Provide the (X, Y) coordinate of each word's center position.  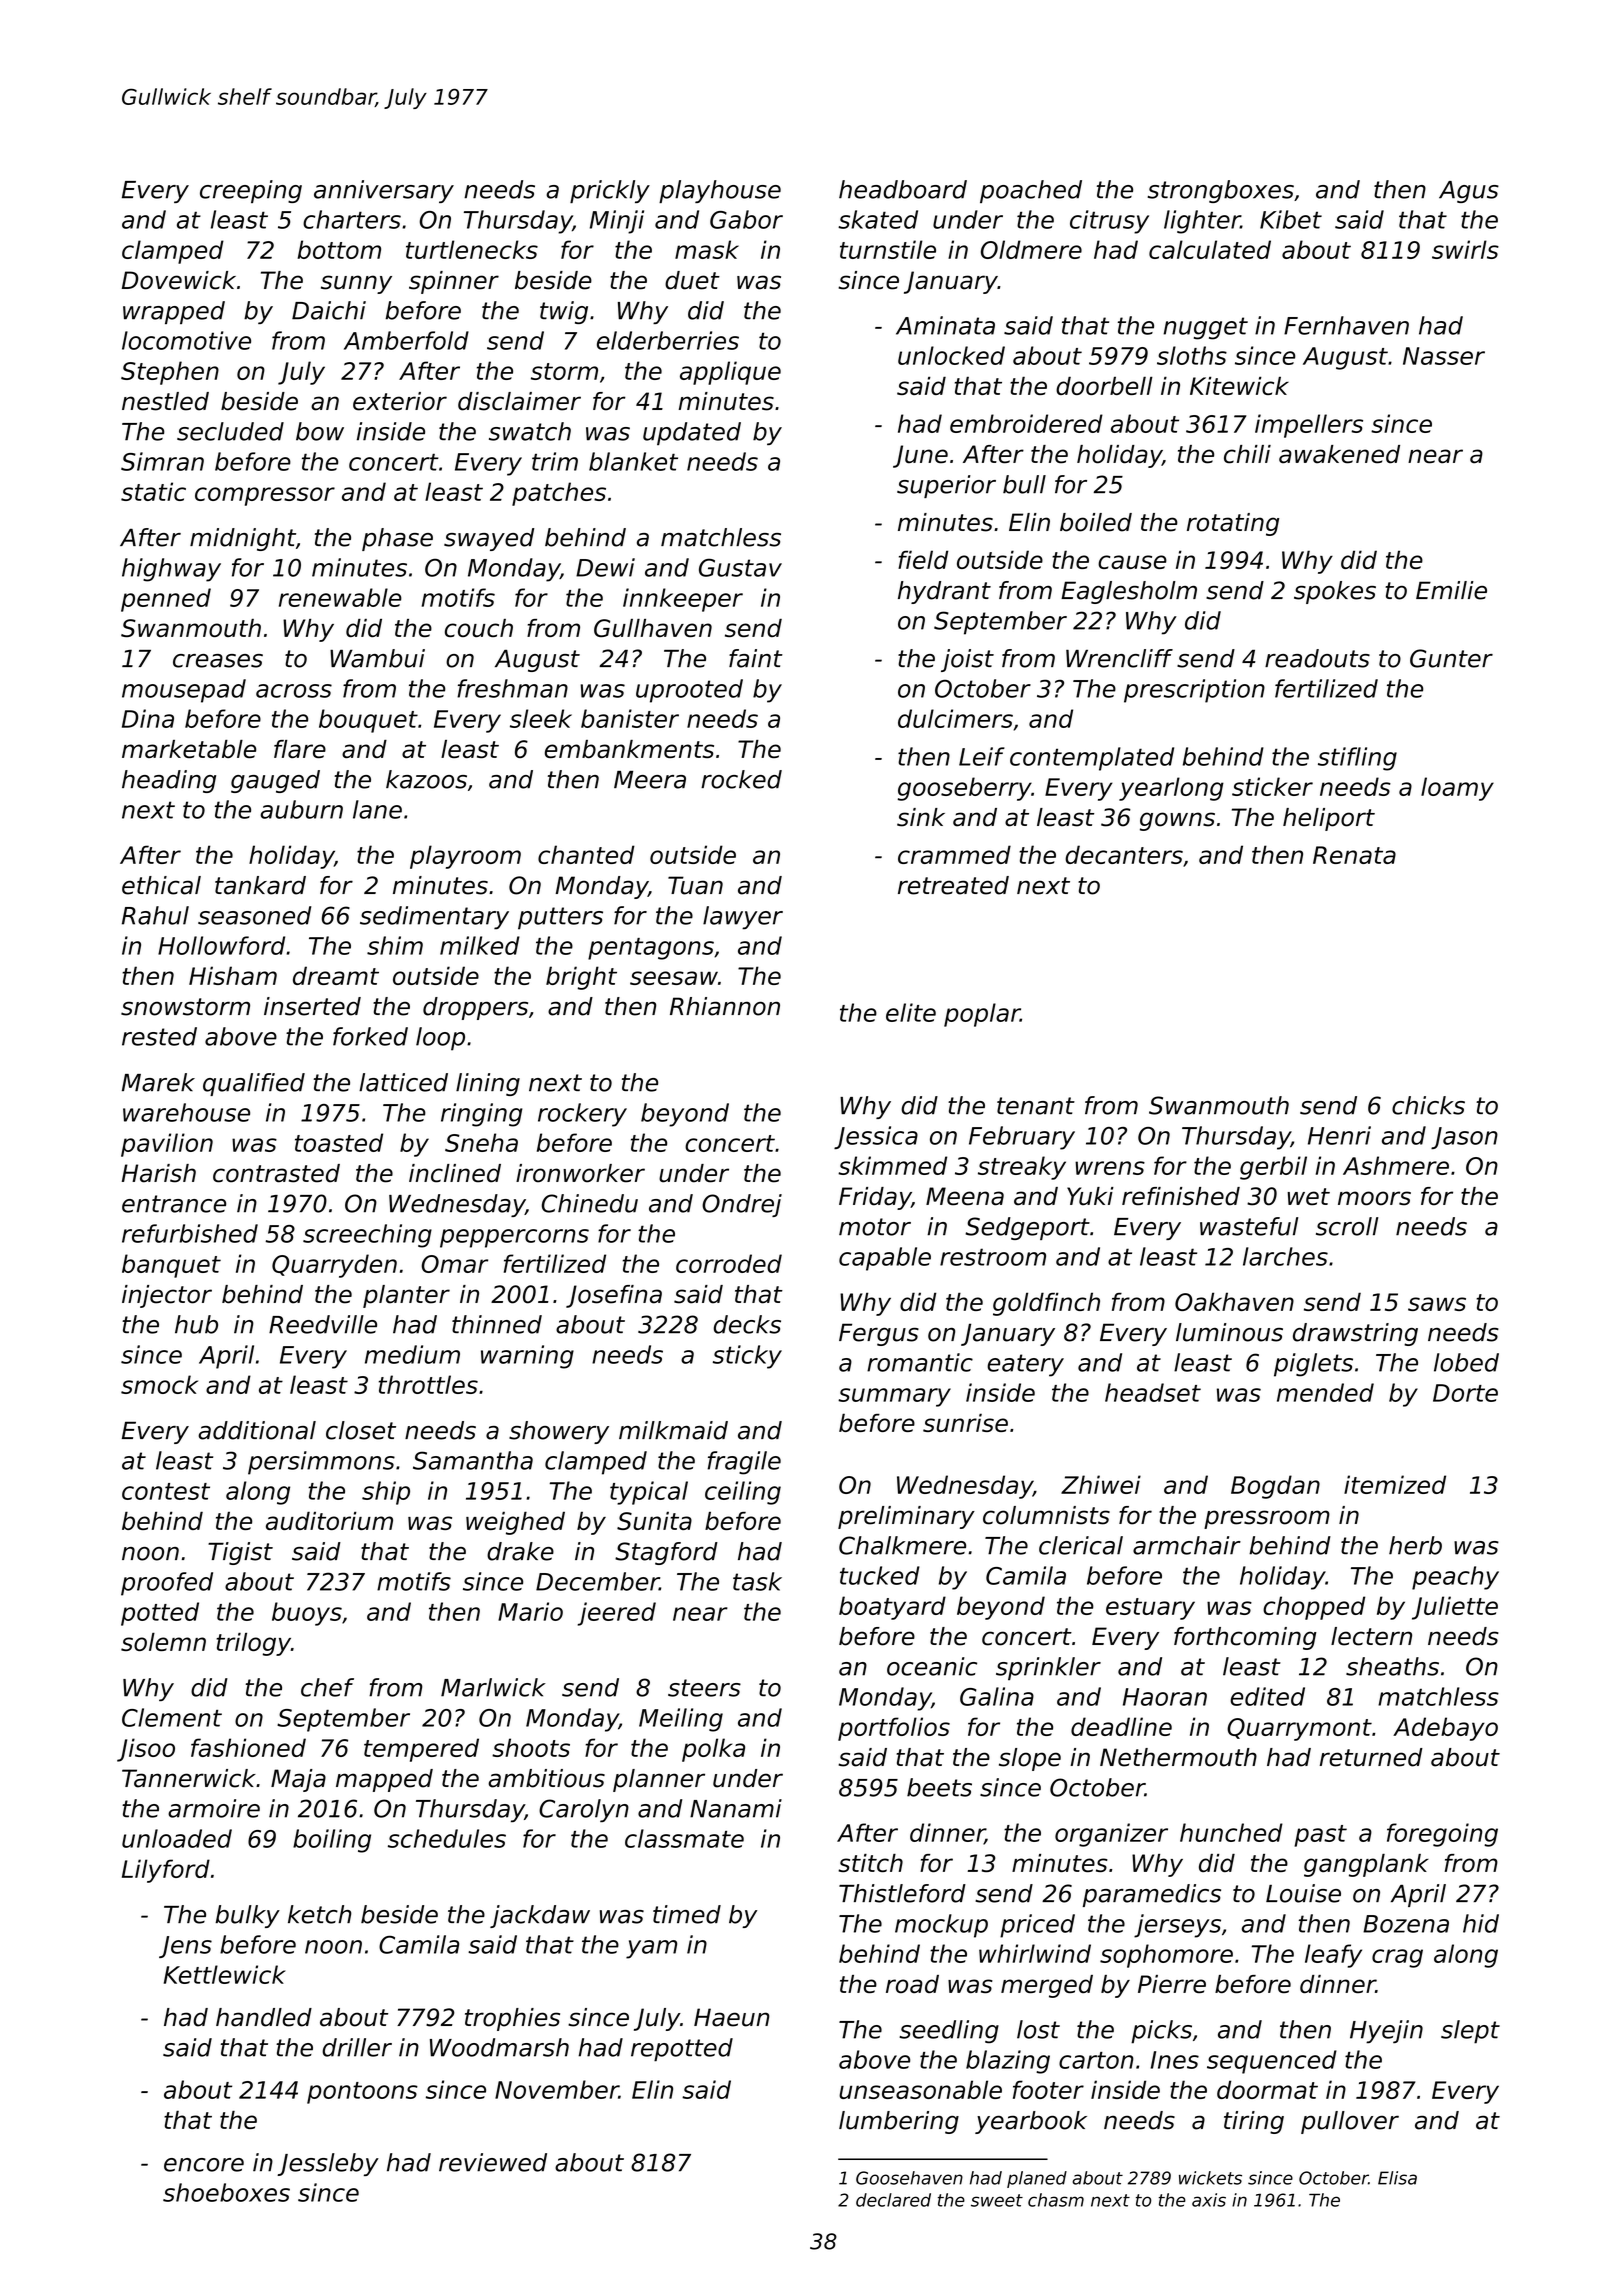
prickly (610, 191)
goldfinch (1046, 1304)
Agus (1469, 192)
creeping (251, 191)
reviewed (493, 2162)
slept (1470, 2032)
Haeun (732, 2017)
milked (480, 945)
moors (1374, 1198)
